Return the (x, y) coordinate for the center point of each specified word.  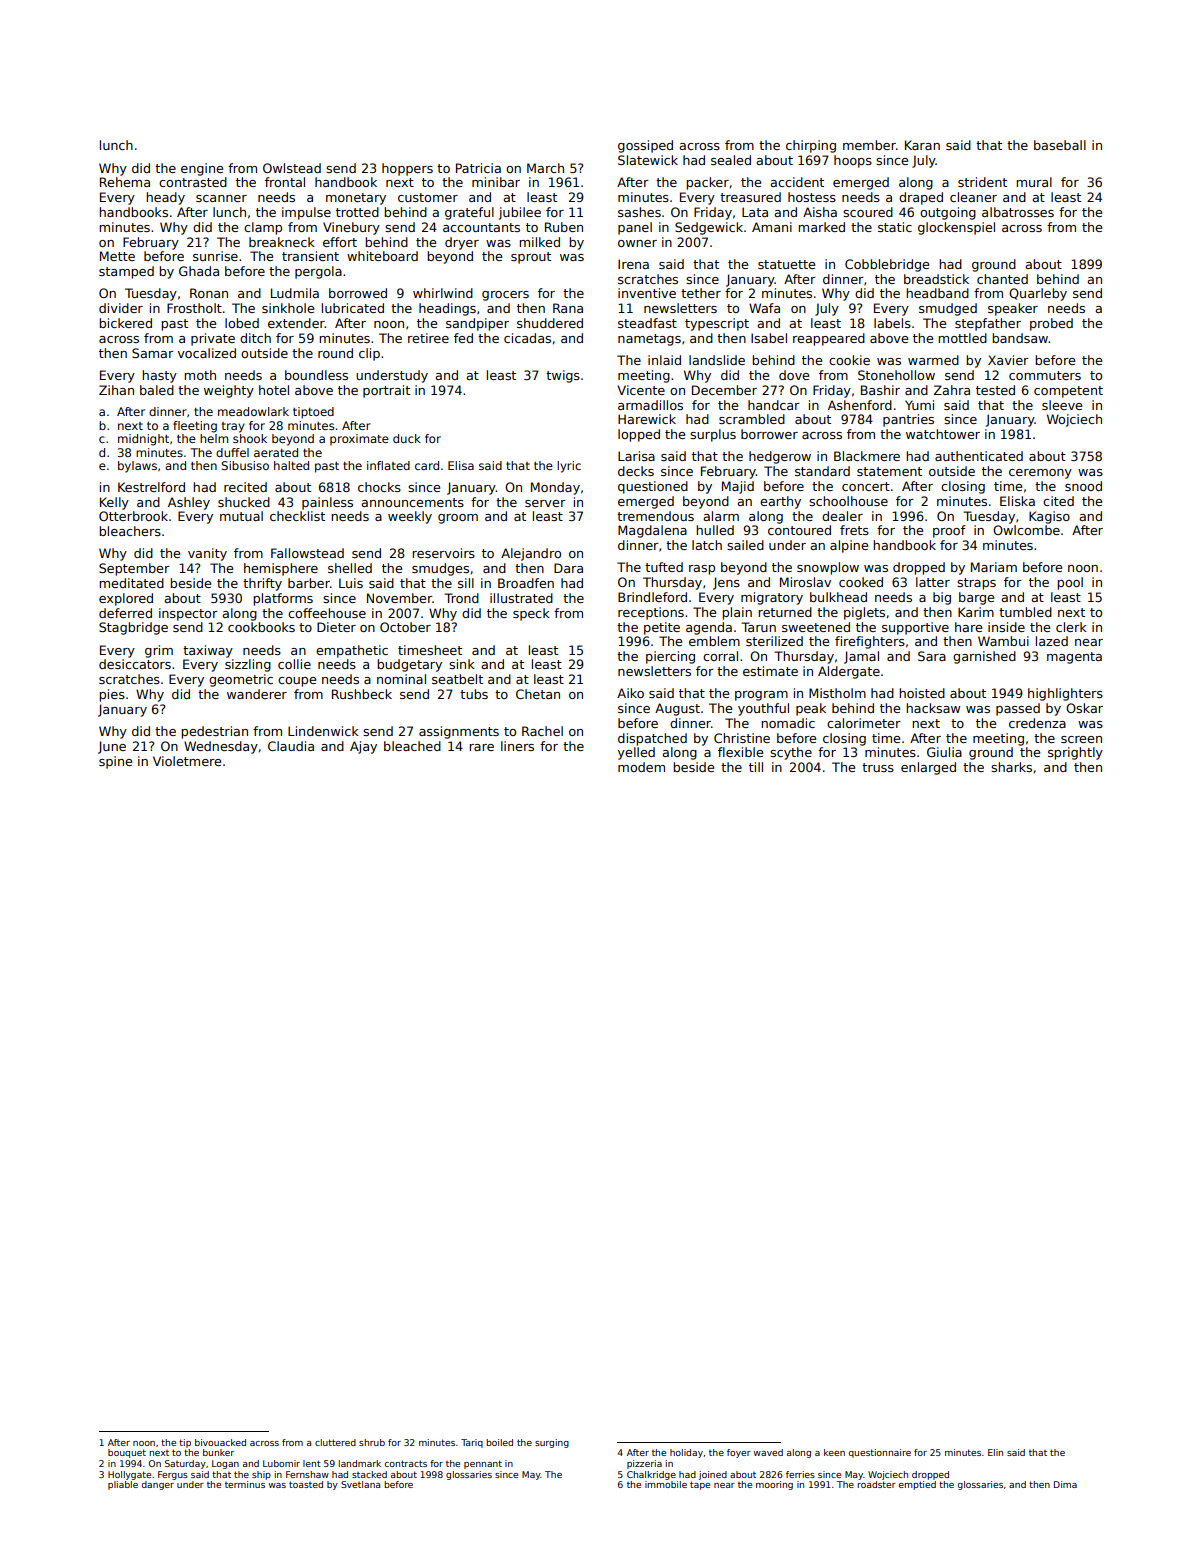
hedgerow (780, 457)
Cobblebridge (887, 265)
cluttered (335, 1442)
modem (641, 767)
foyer (739, 1453)
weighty (229, 391)
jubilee (520, 213)
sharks (1011, 767)
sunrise (215, 256)
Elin (995, 1452)
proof (949, 531)
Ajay (363, 747)
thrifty (262, 584)
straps (976, 584)
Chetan (538, 694)
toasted (306, 1484)
